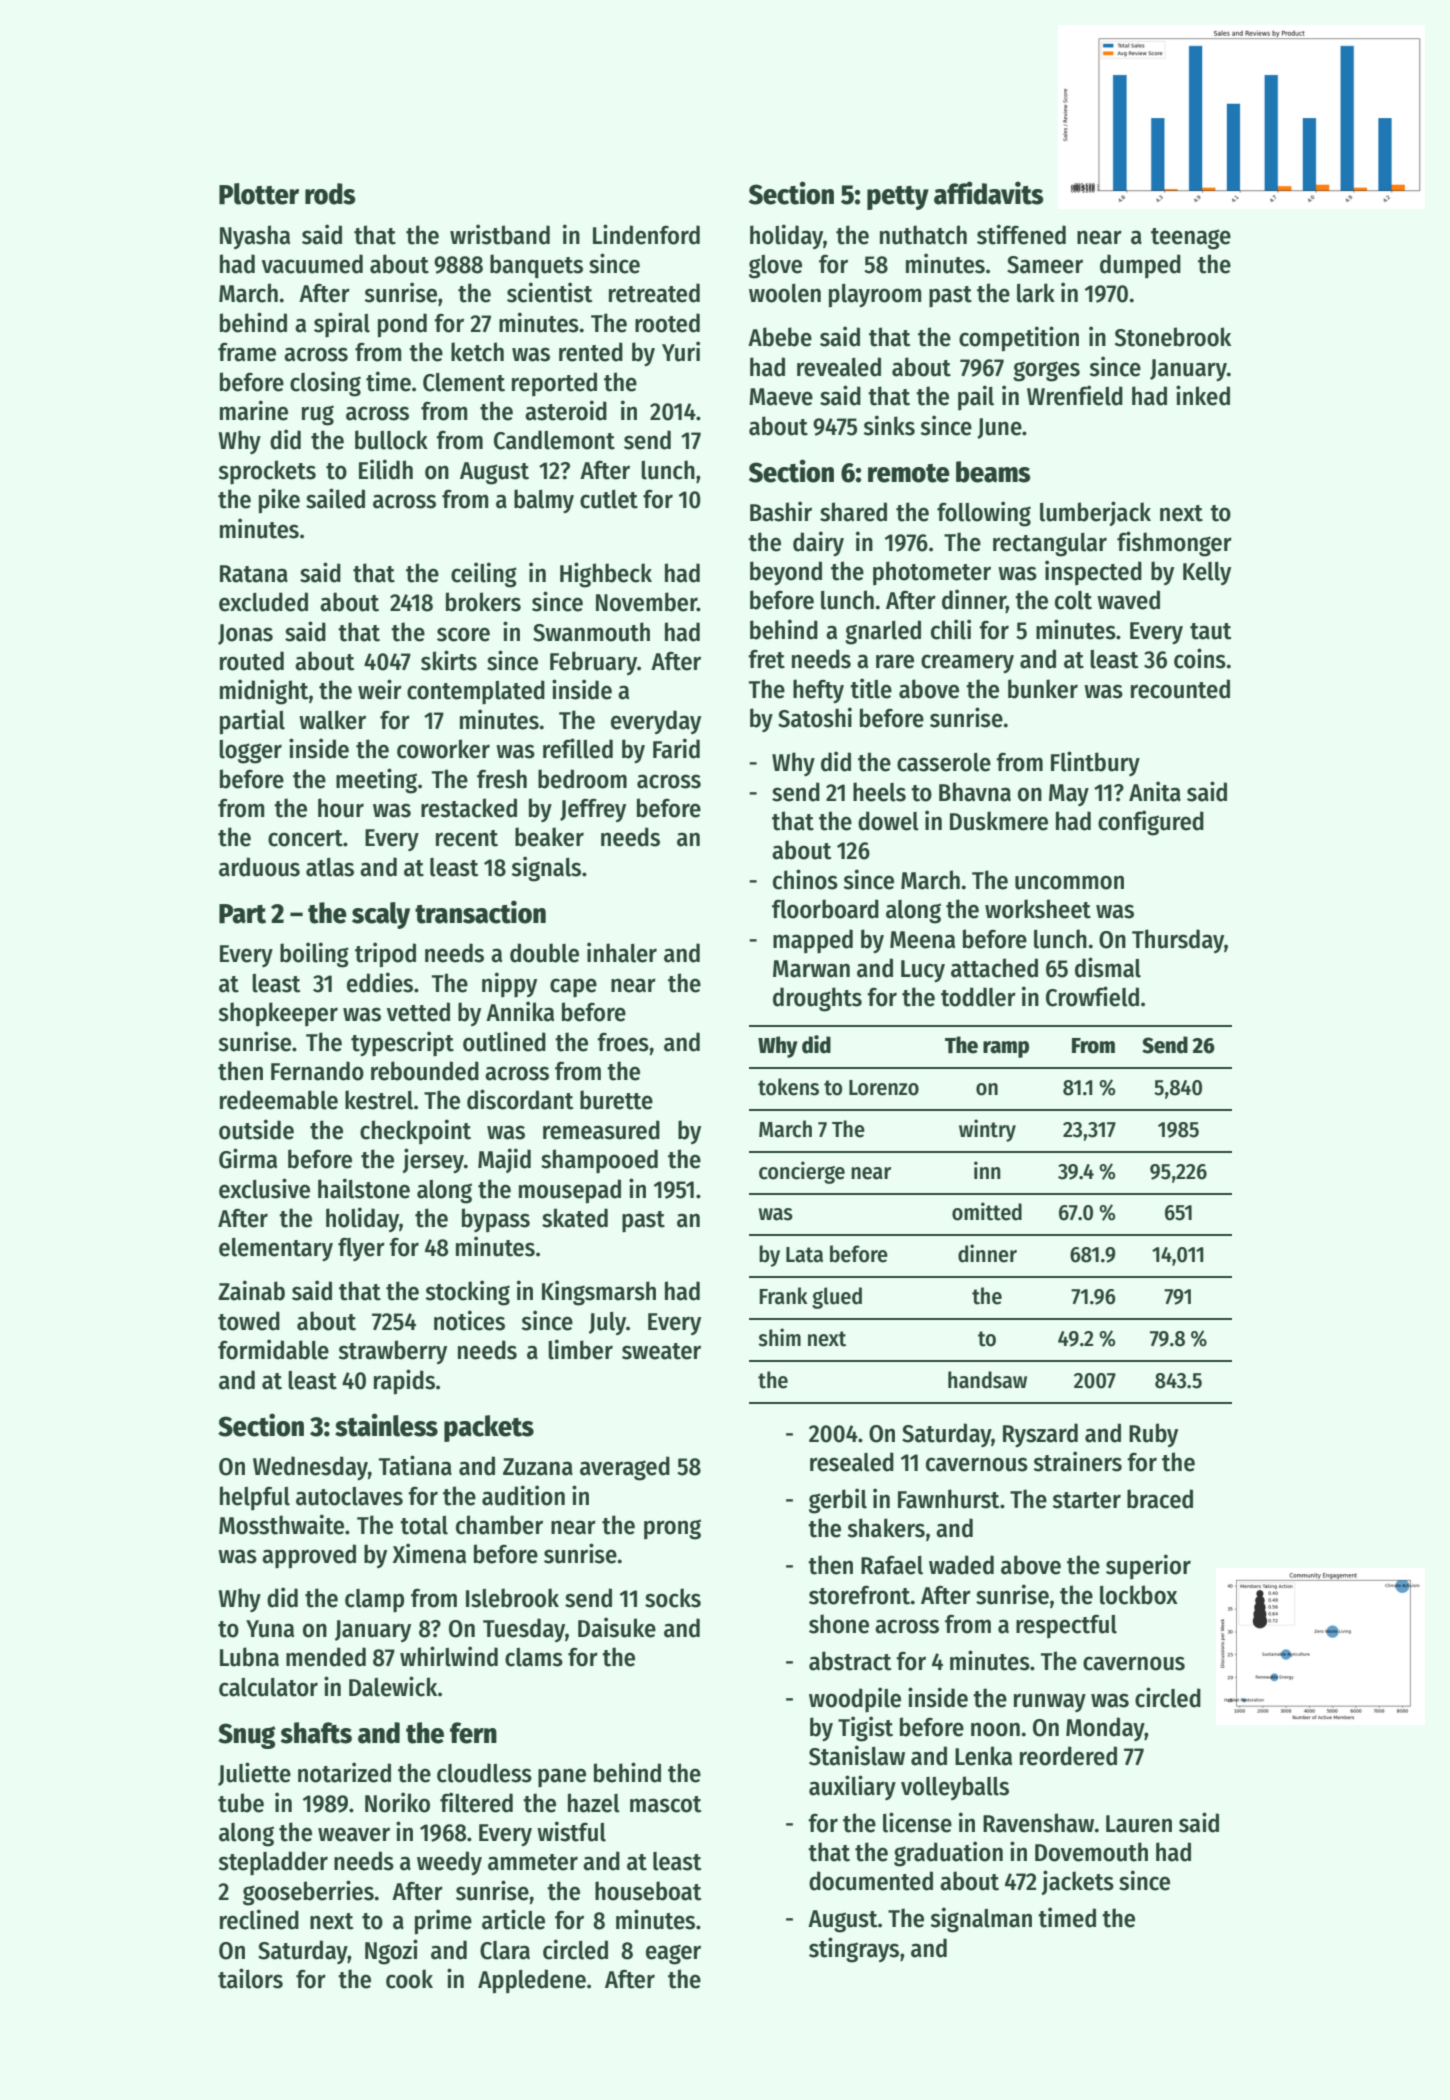  What do you see at coordinates (932, 573) in the screenshot?
I see `photometer` at bounding box center [932, 573].
